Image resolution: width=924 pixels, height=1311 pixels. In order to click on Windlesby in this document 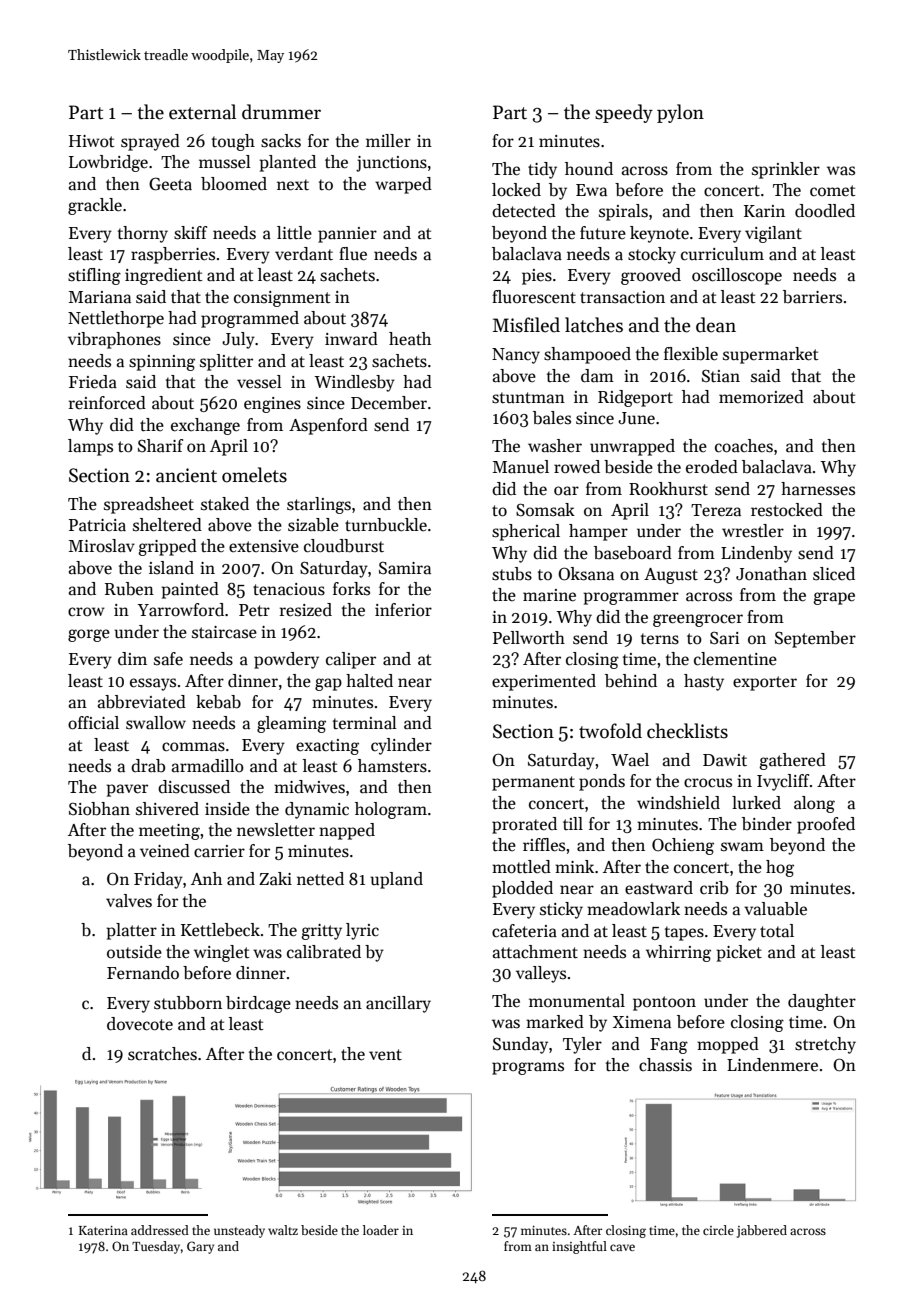, I will do `click(354, 383)`.
